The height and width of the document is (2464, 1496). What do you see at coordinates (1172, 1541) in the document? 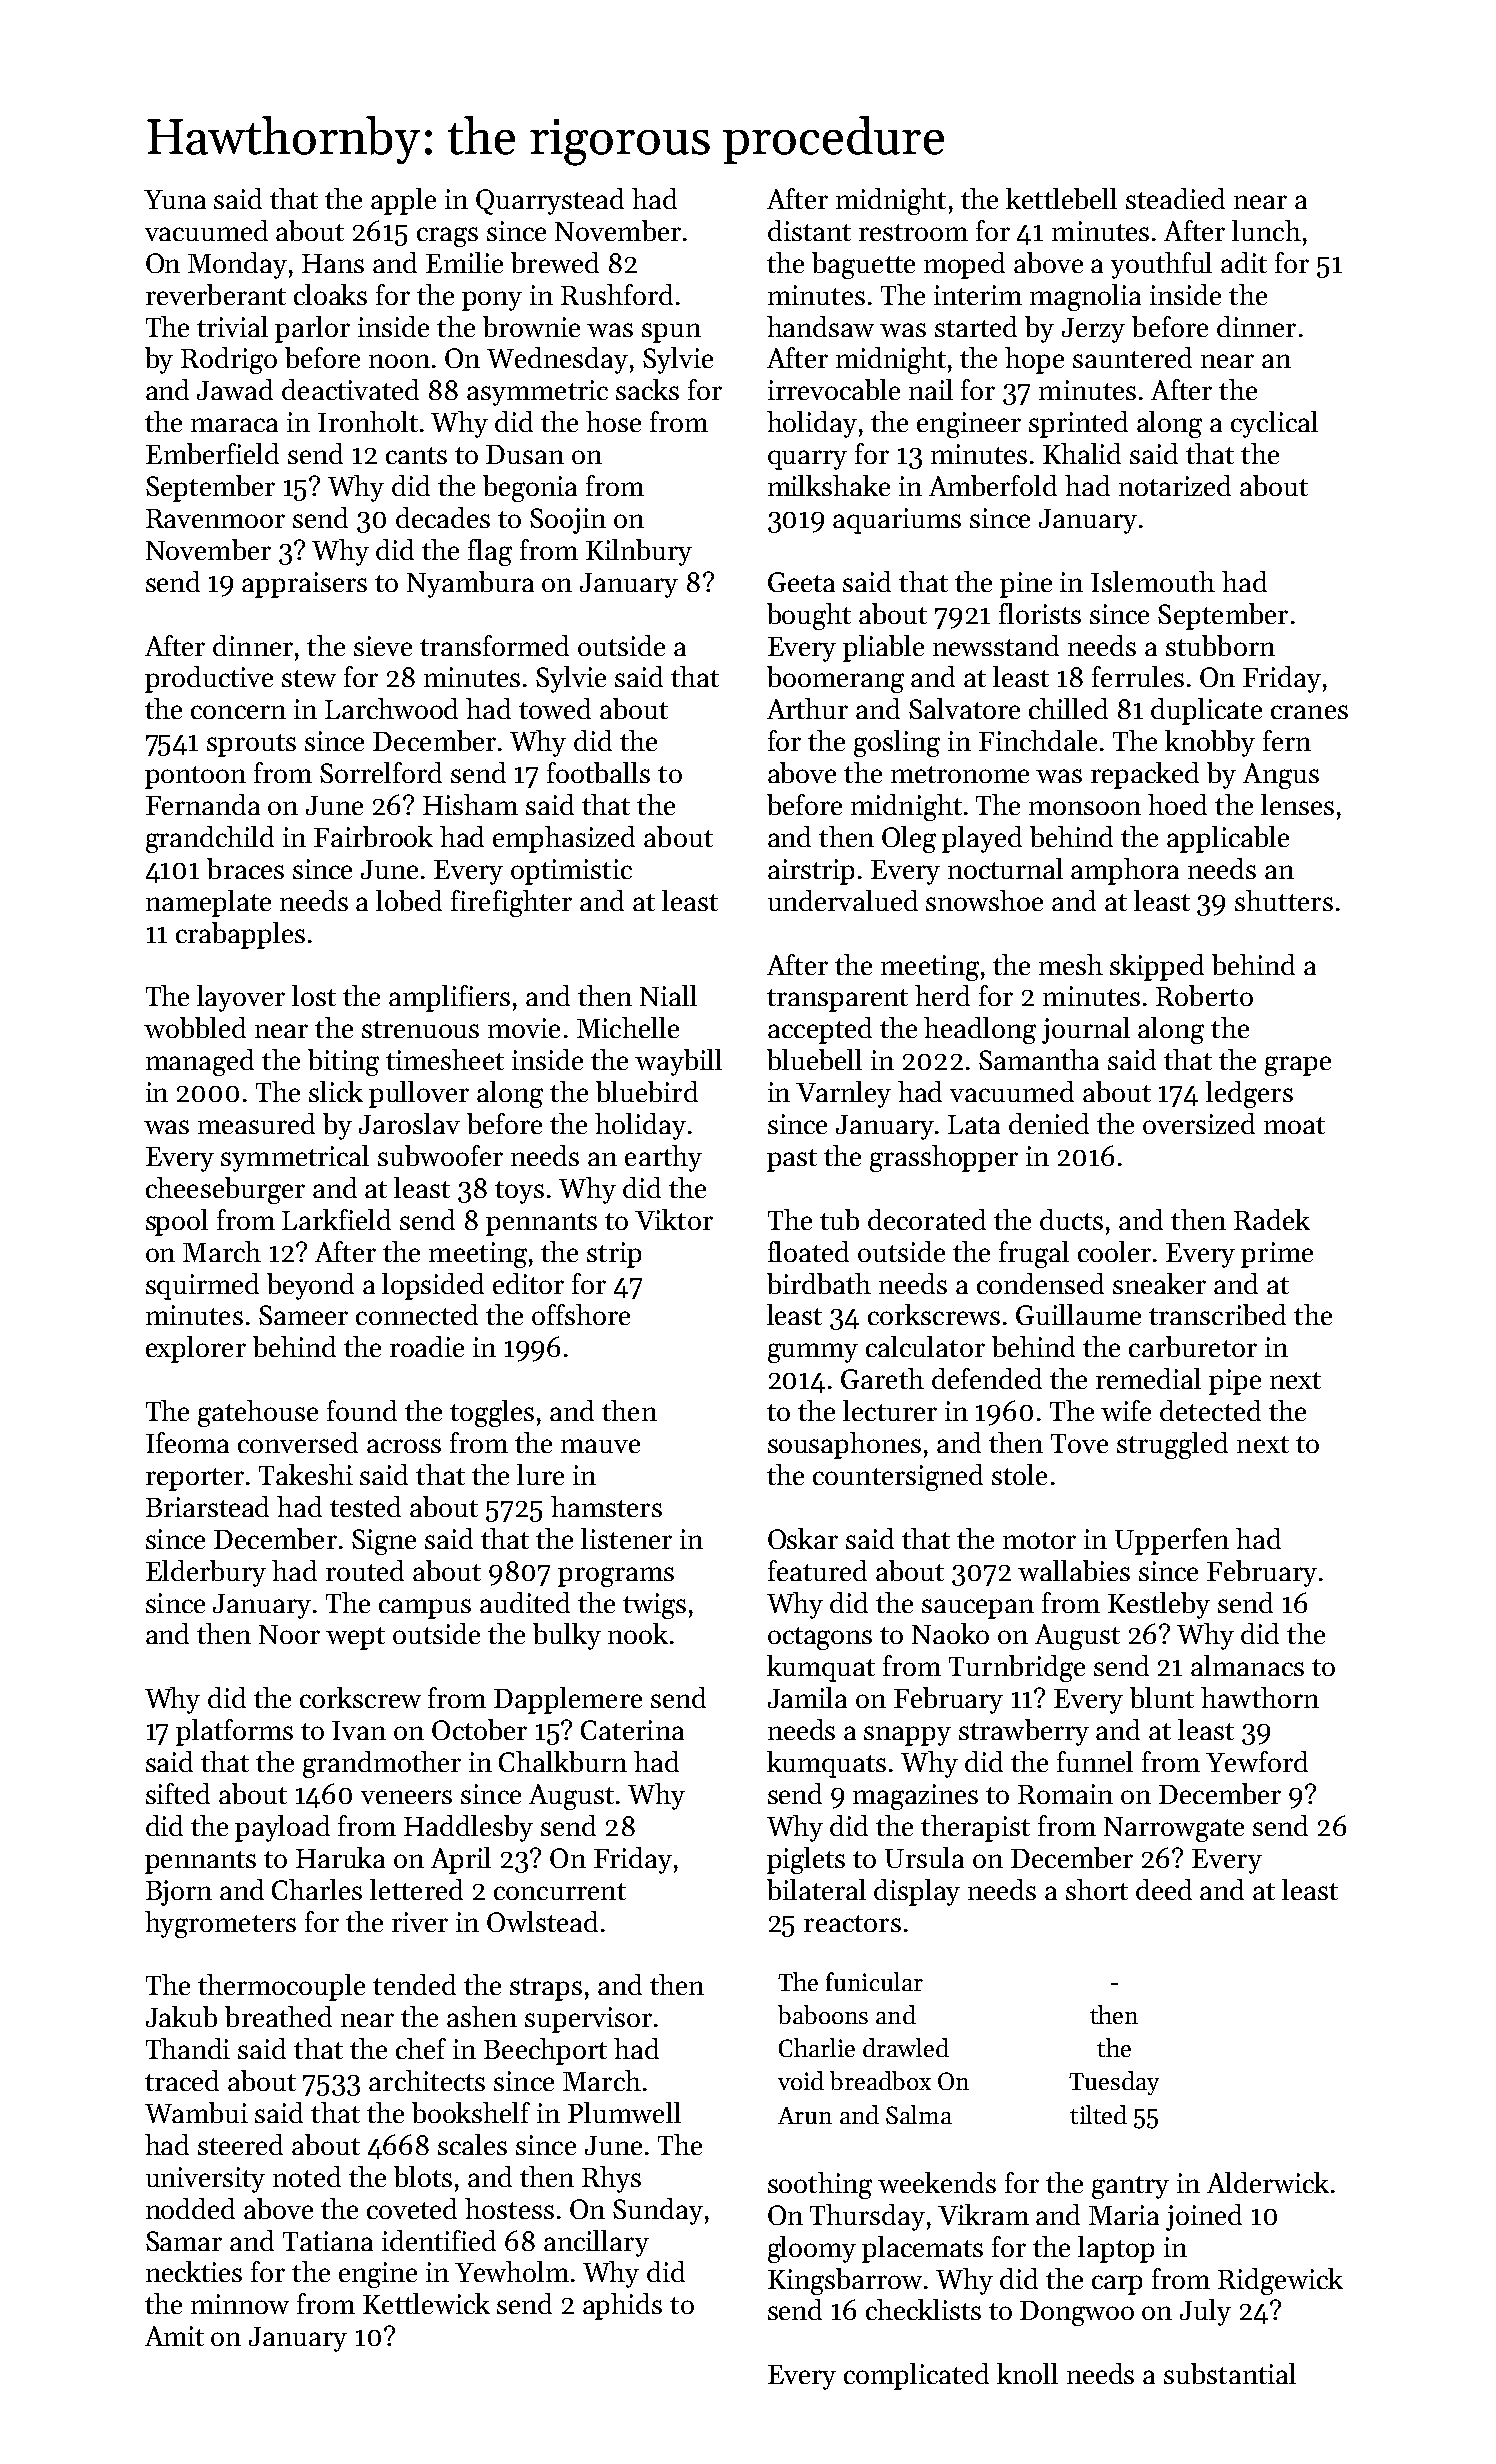
I see `Upperfen` at bounding box center [1172, 1541].
